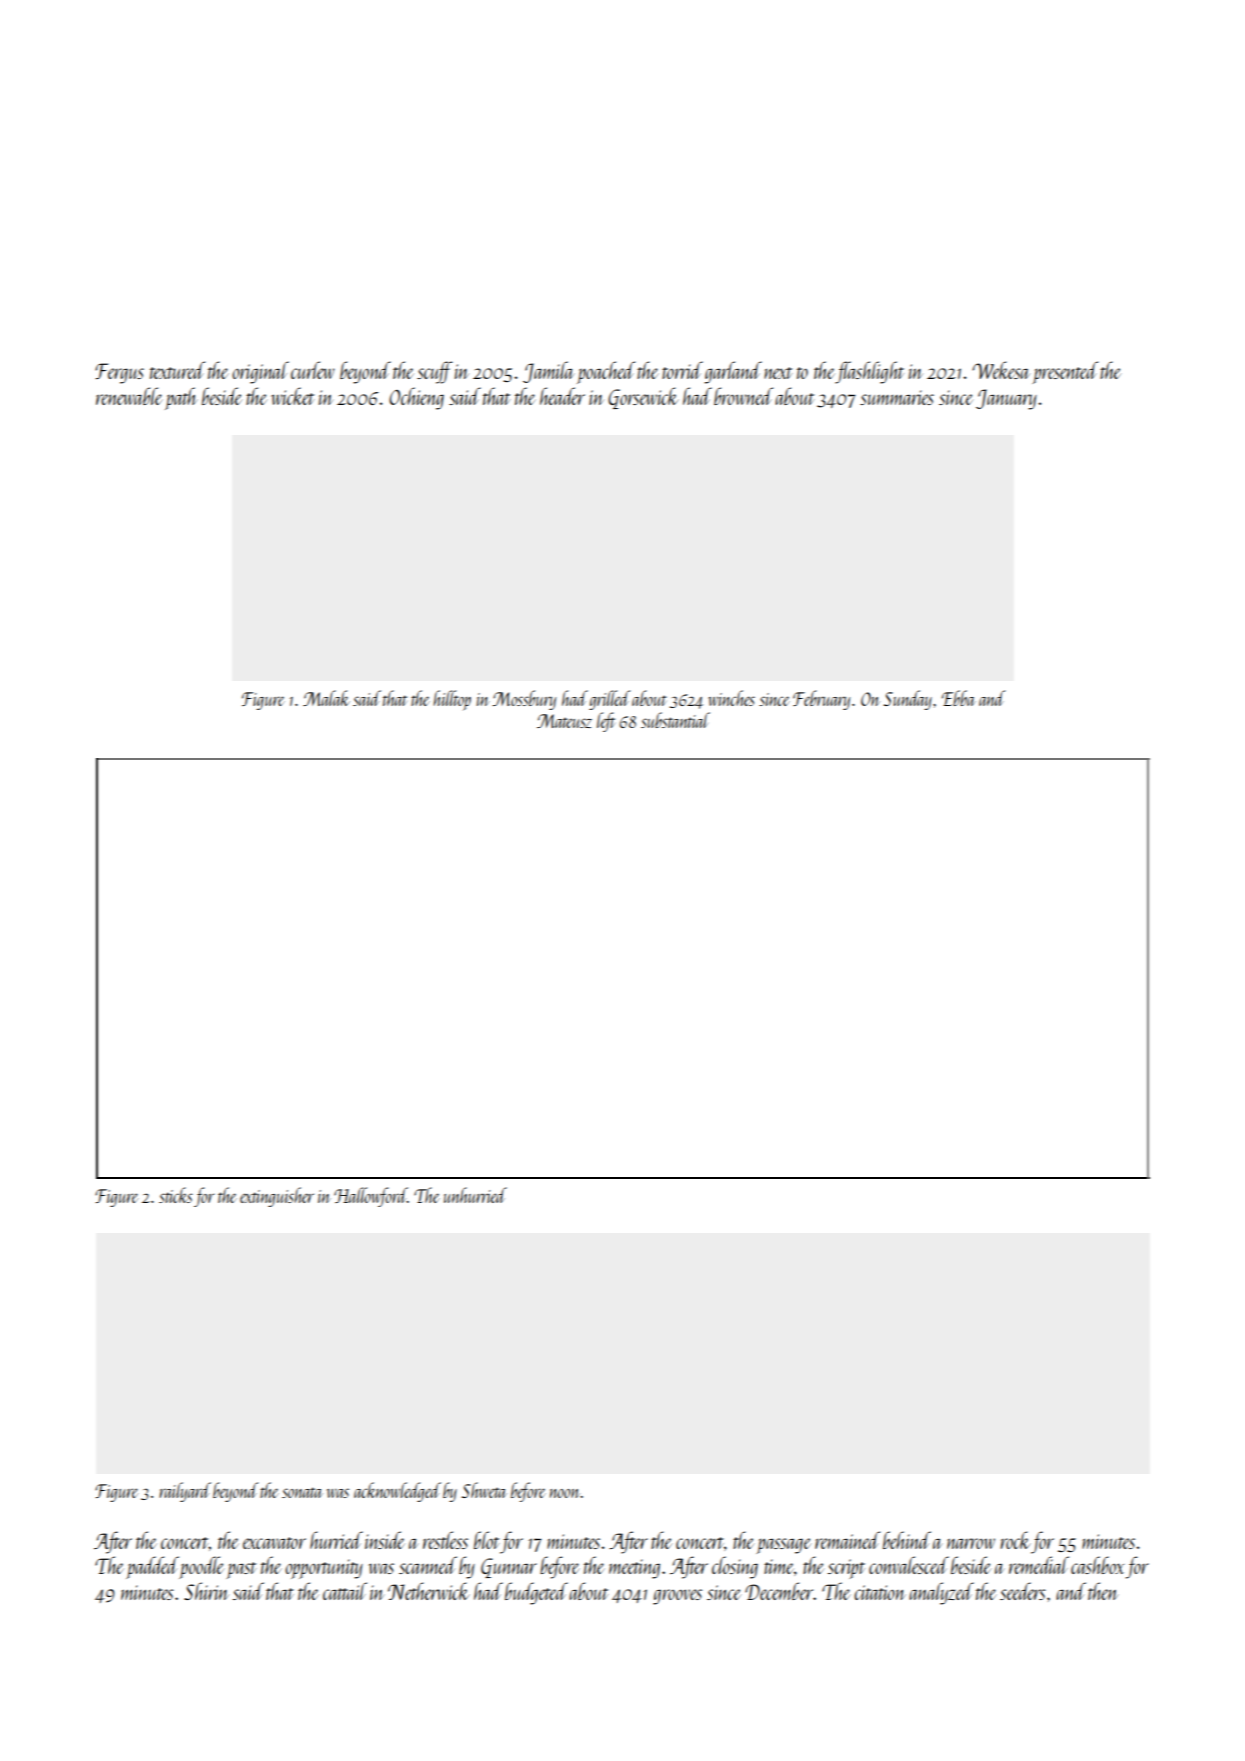  Describe the element at coordinates (536, 1593) in the screenshot. I see `budgeted` at that location.
